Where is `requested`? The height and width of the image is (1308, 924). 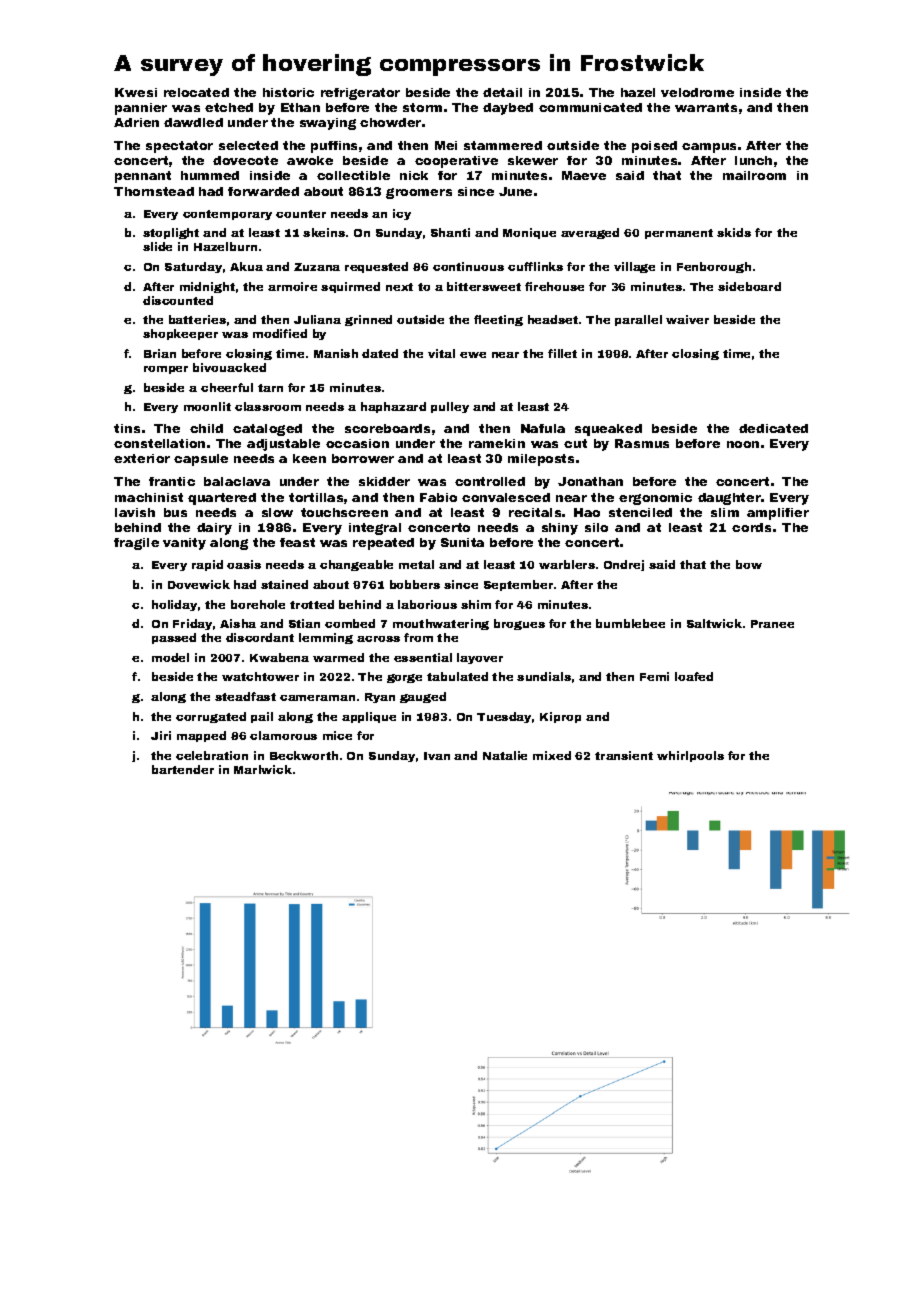 requested is located at coordinates (376, 267).
